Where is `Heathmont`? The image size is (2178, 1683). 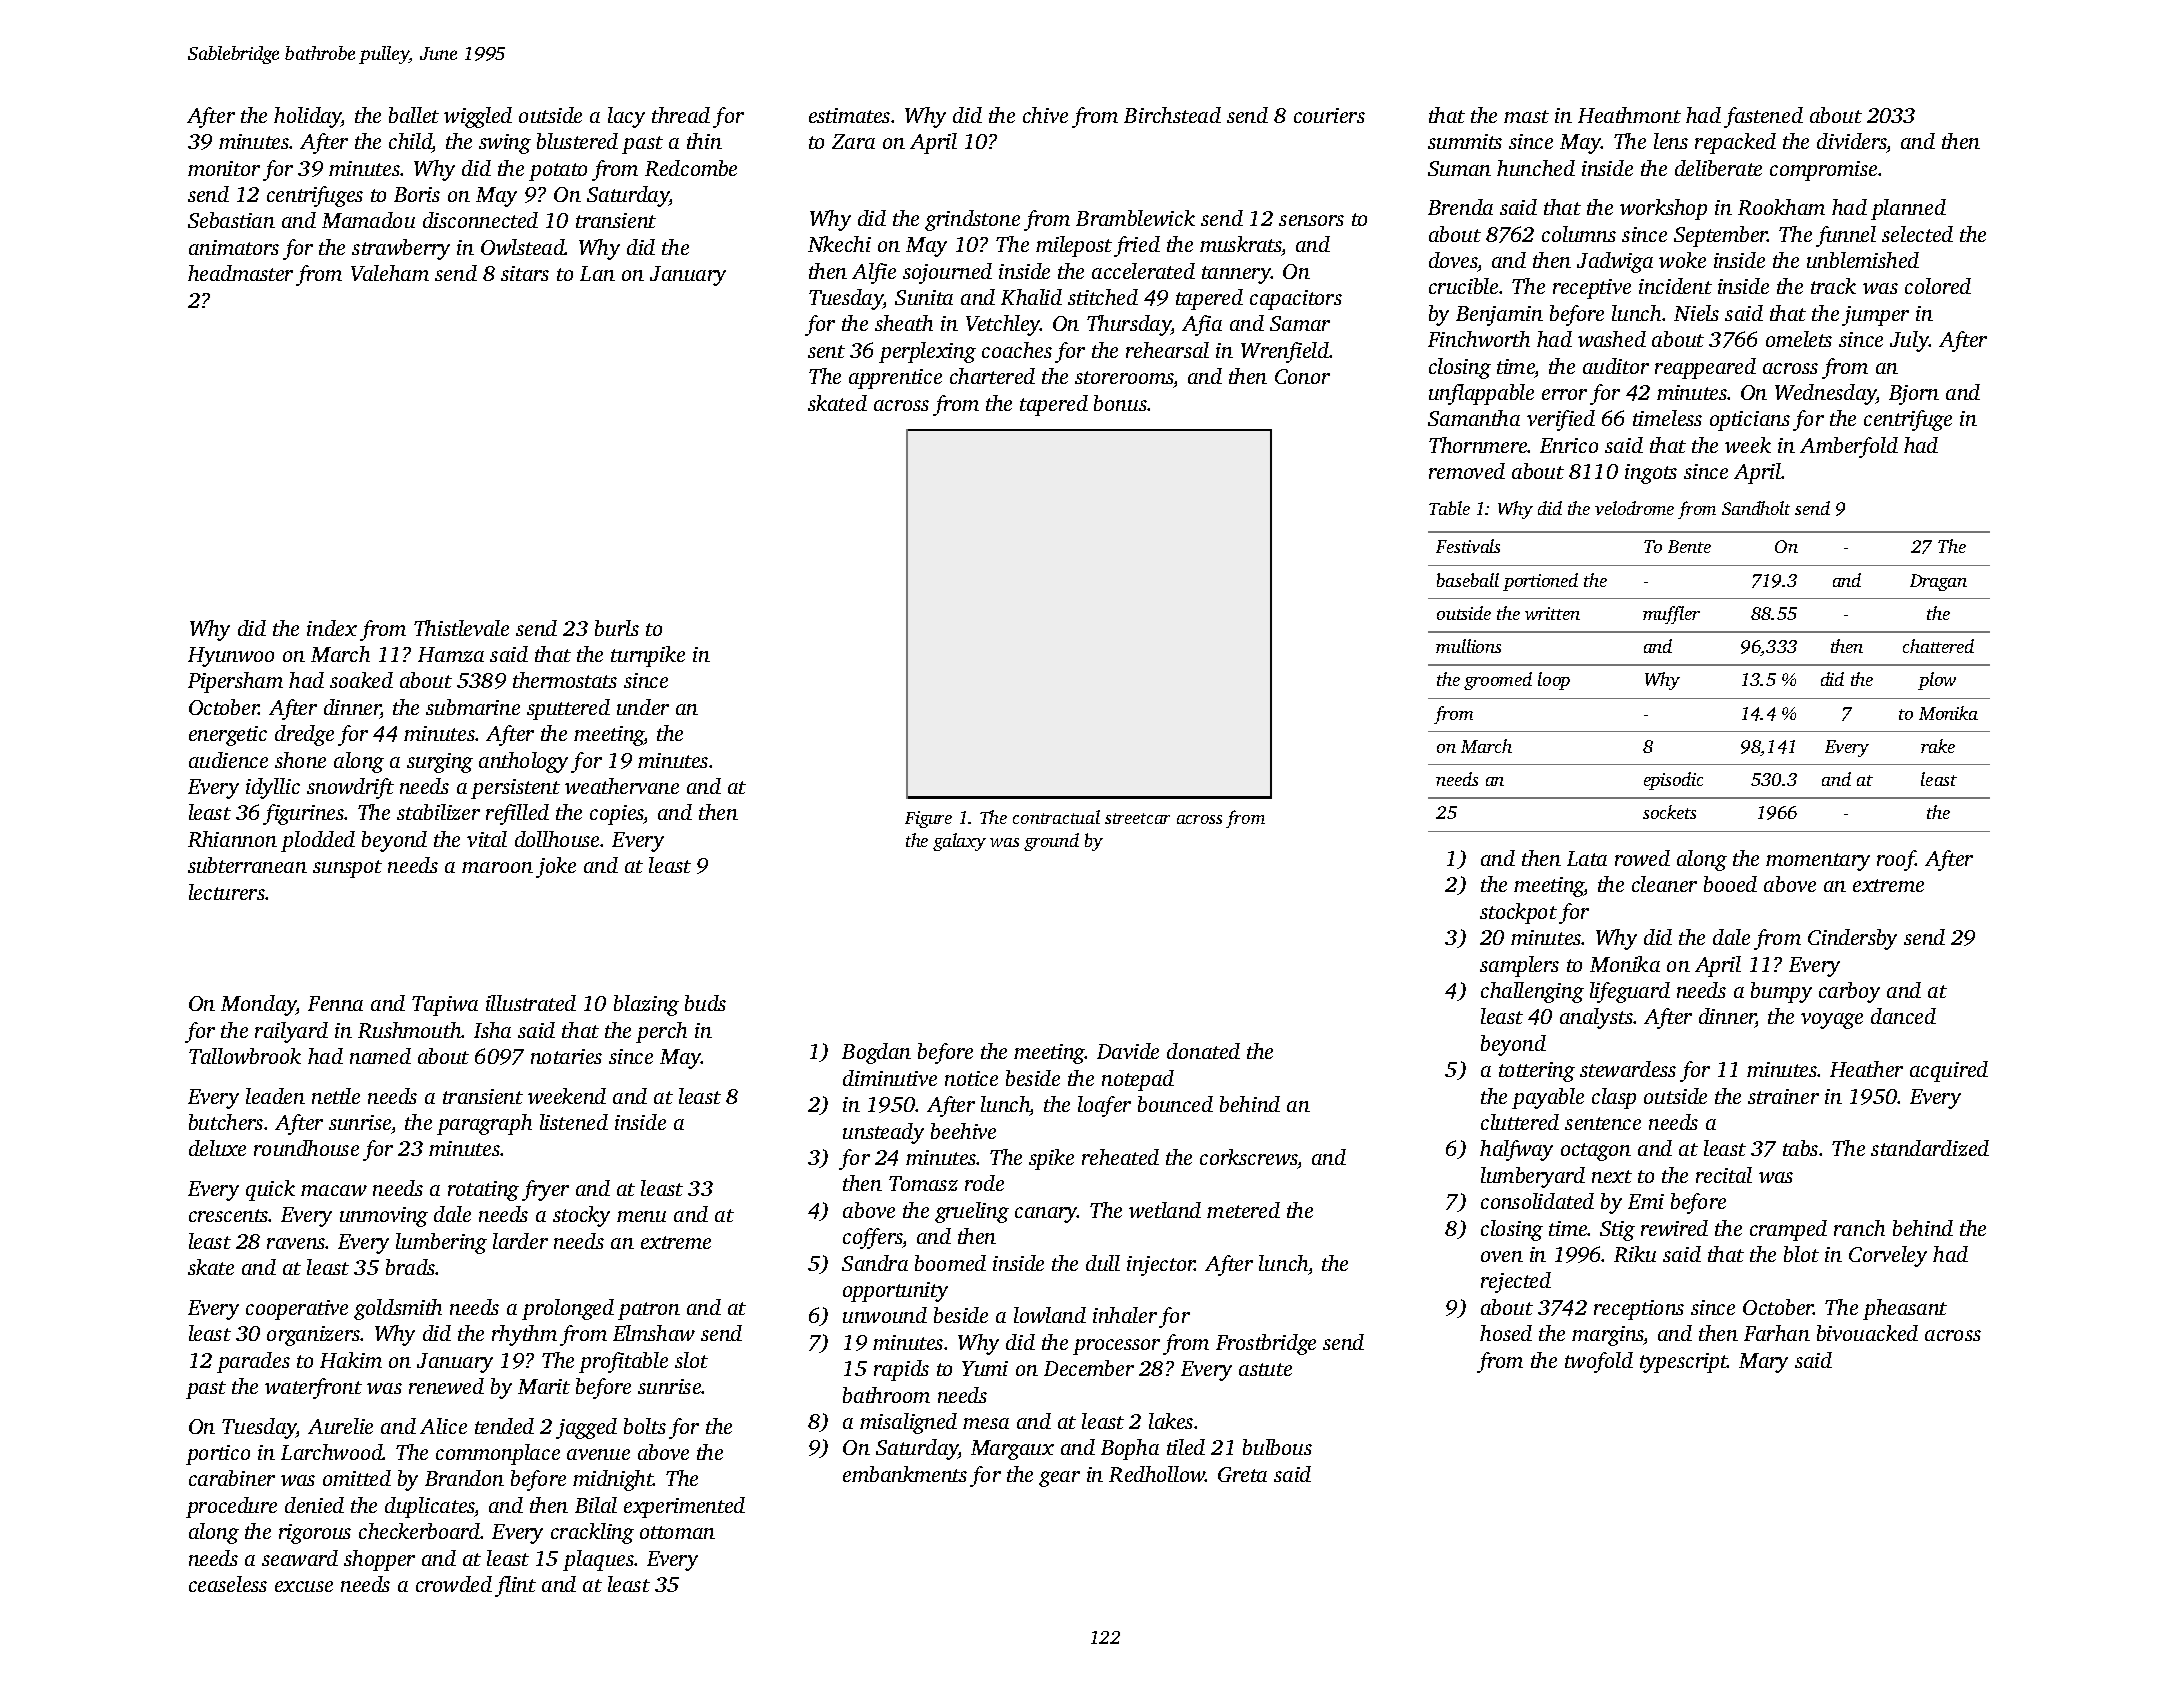 Heathmont is located at coordinates (1629, 115).
